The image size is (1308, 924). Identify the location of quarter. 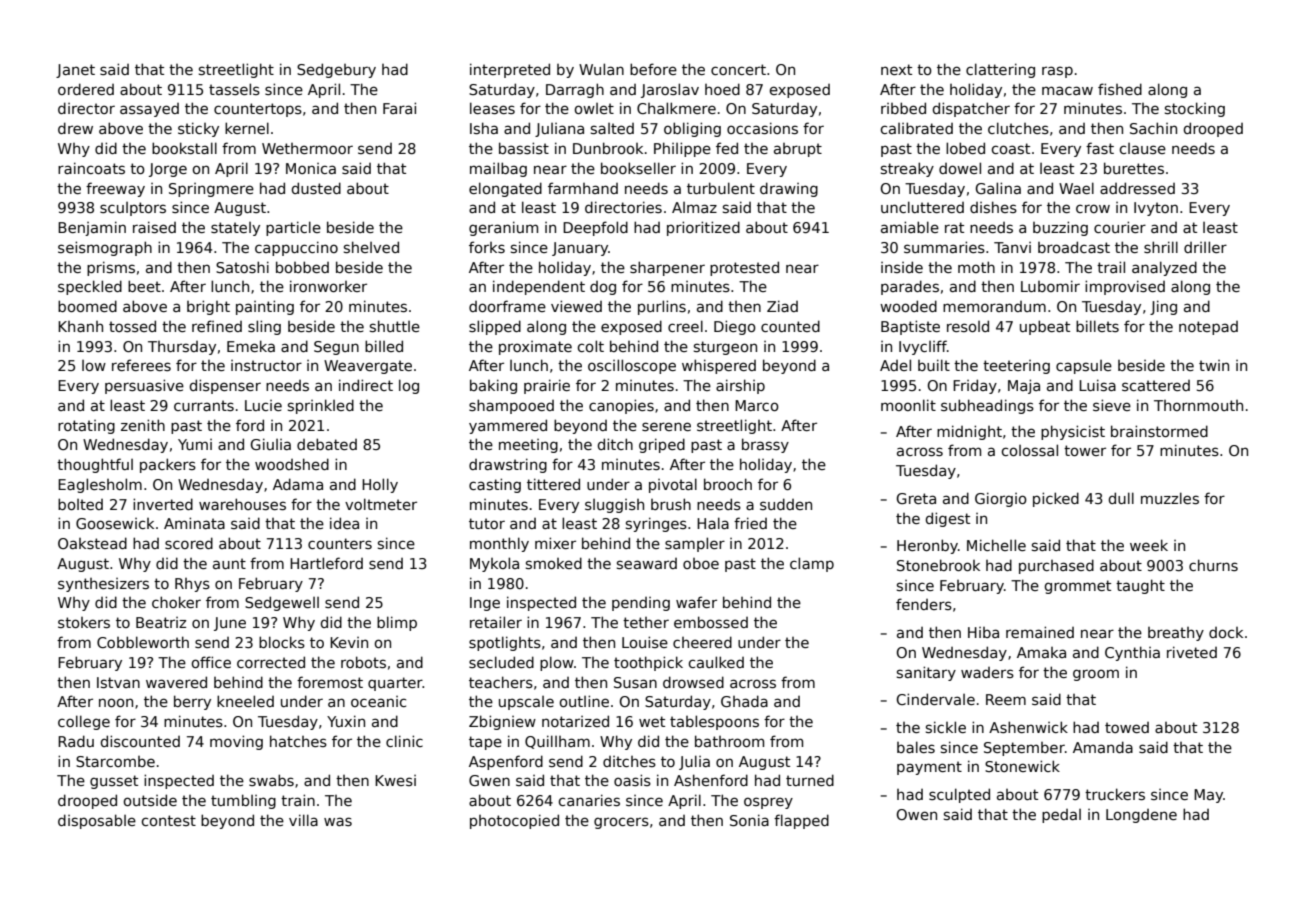
(395, 684).
